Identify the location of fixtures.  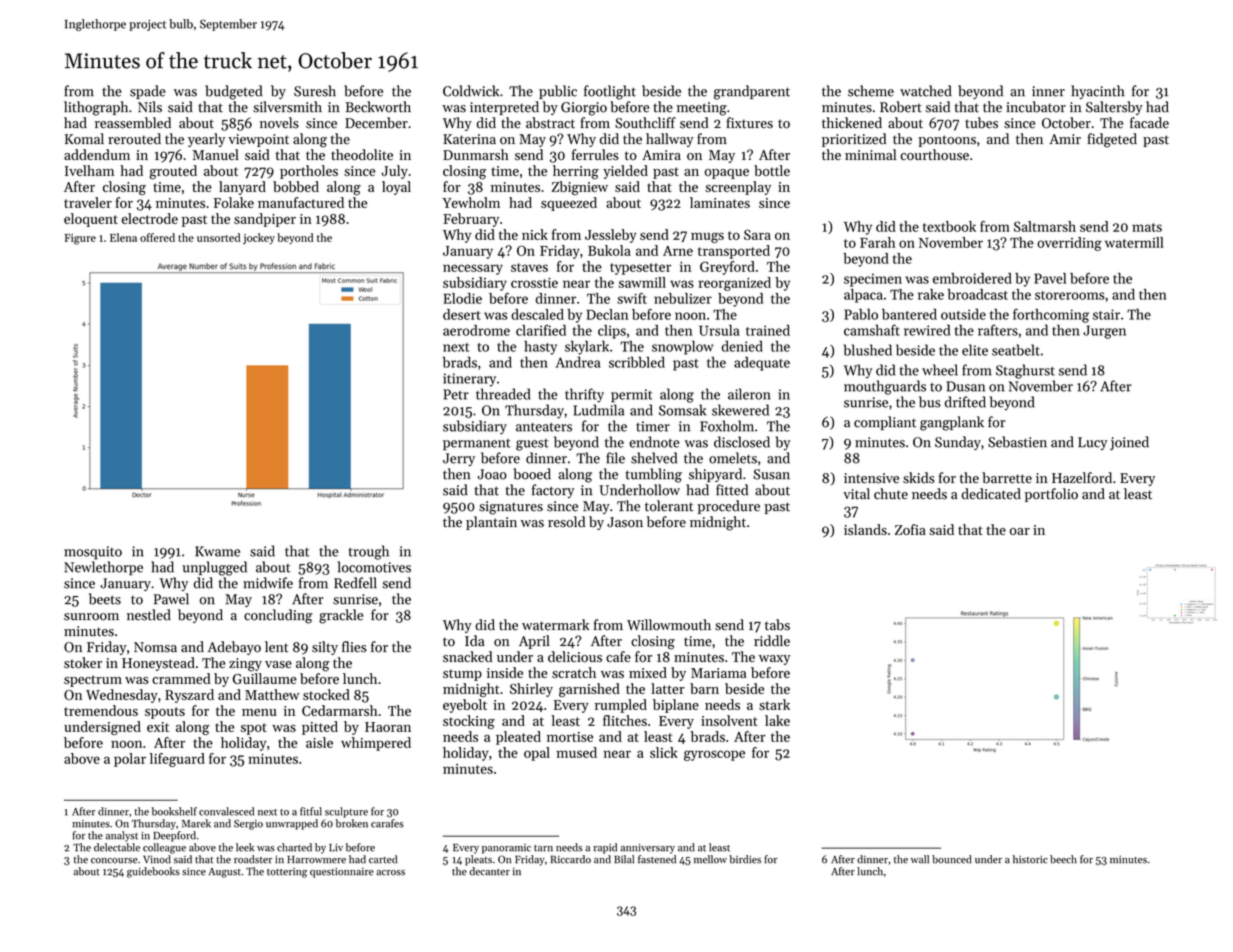
(749, 123).
